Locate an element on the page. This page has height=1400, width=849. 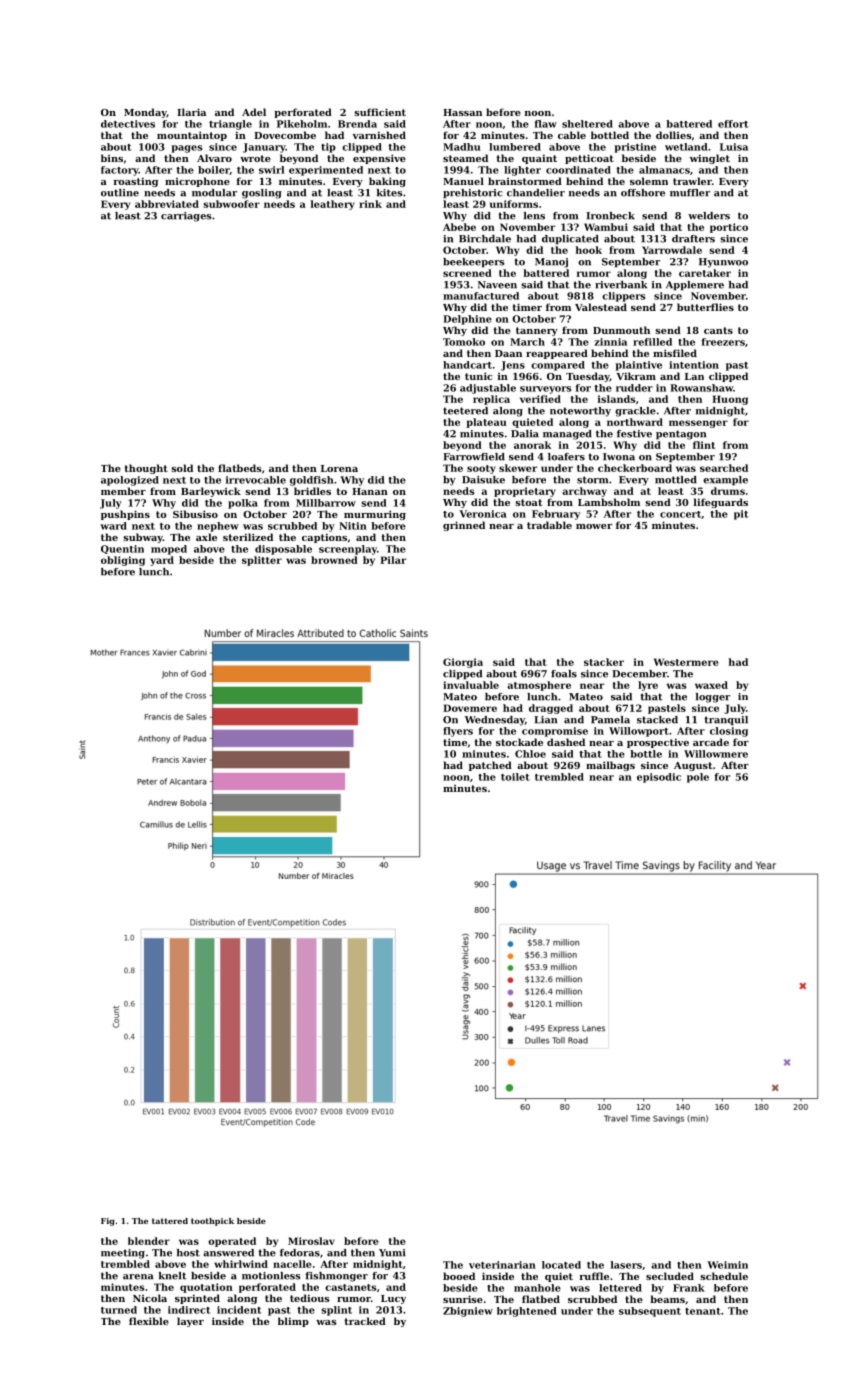
effort is located at coordinates (733, 124).
